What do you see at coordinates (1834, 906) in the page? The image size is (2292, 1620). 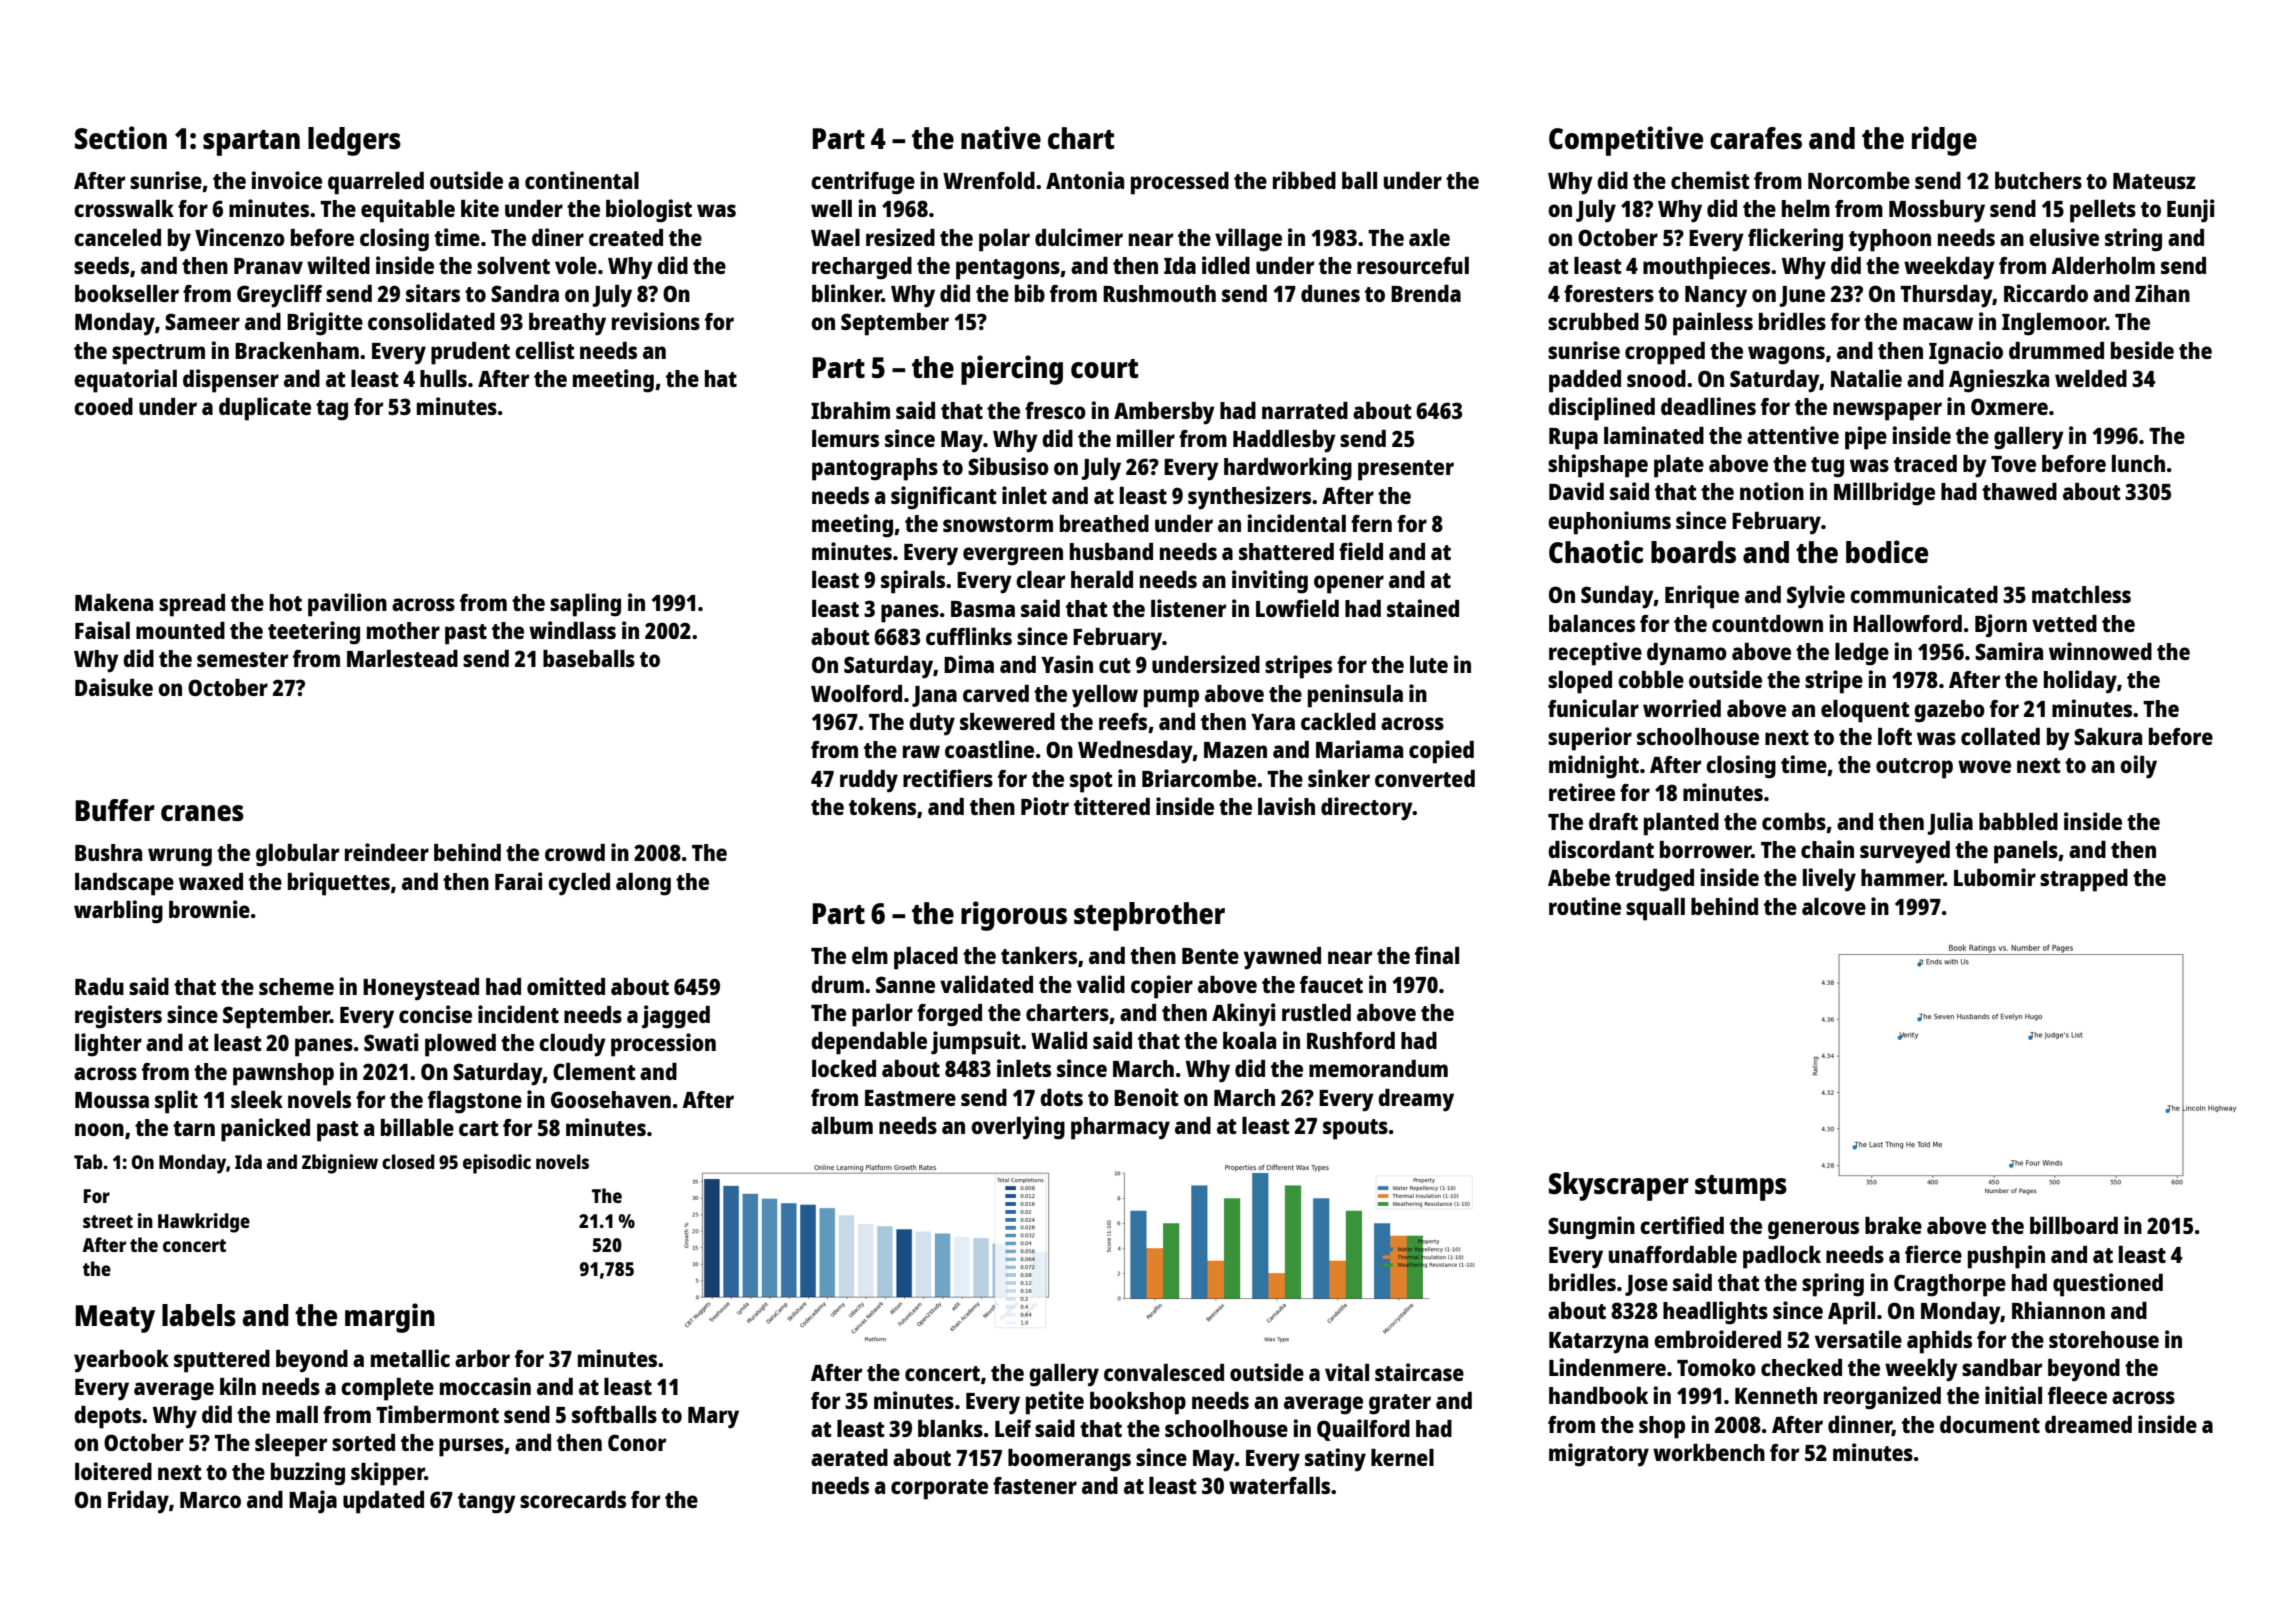 I see `alcove` at bounding box center [1834, 906].
